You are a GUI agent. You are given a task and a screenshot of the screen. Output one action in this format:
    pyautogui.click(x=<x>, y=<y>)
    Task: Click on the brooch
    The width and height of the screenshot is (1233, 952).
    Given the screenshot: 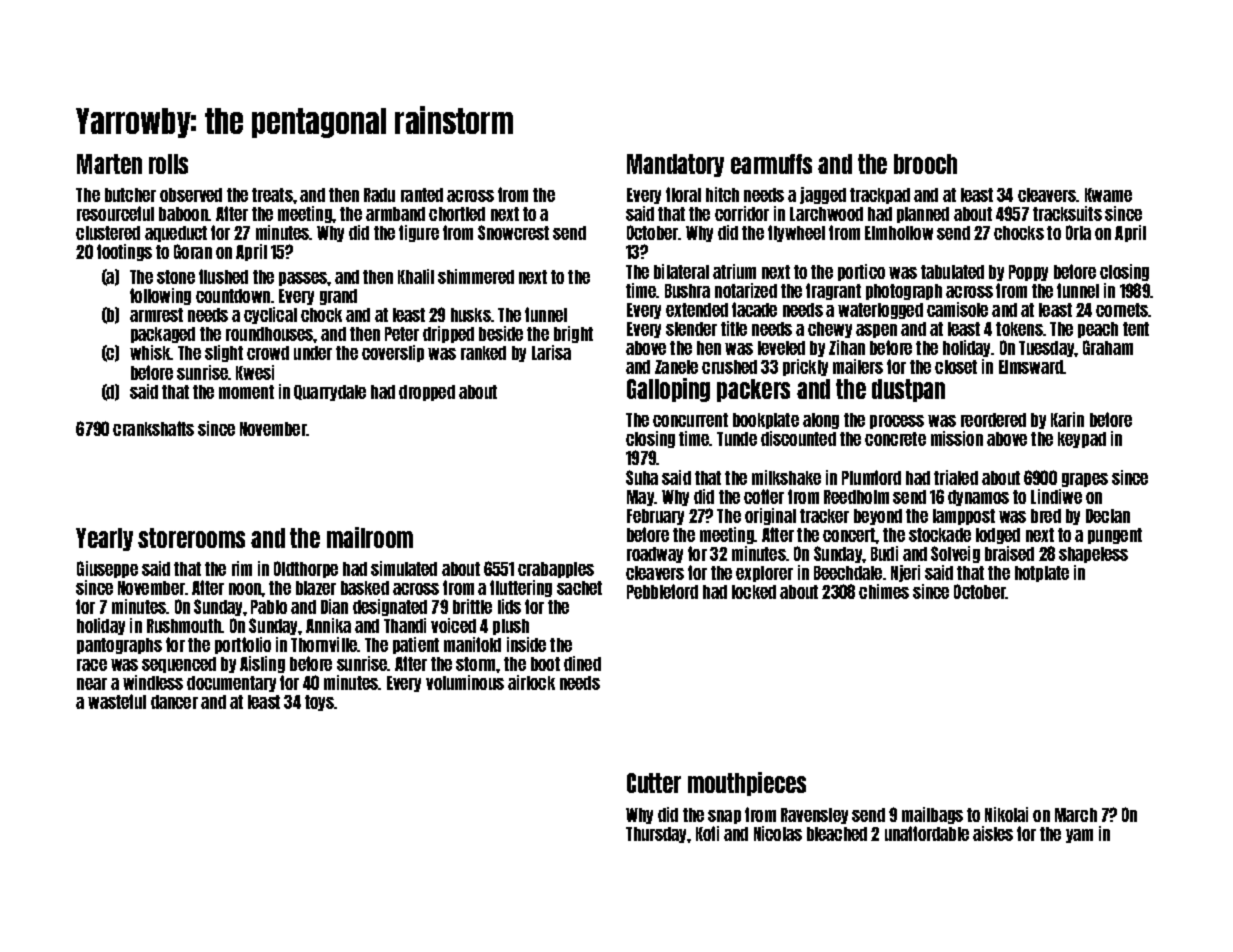 What is the action you would take?
    pyautogui.click(x=925, y=164)
